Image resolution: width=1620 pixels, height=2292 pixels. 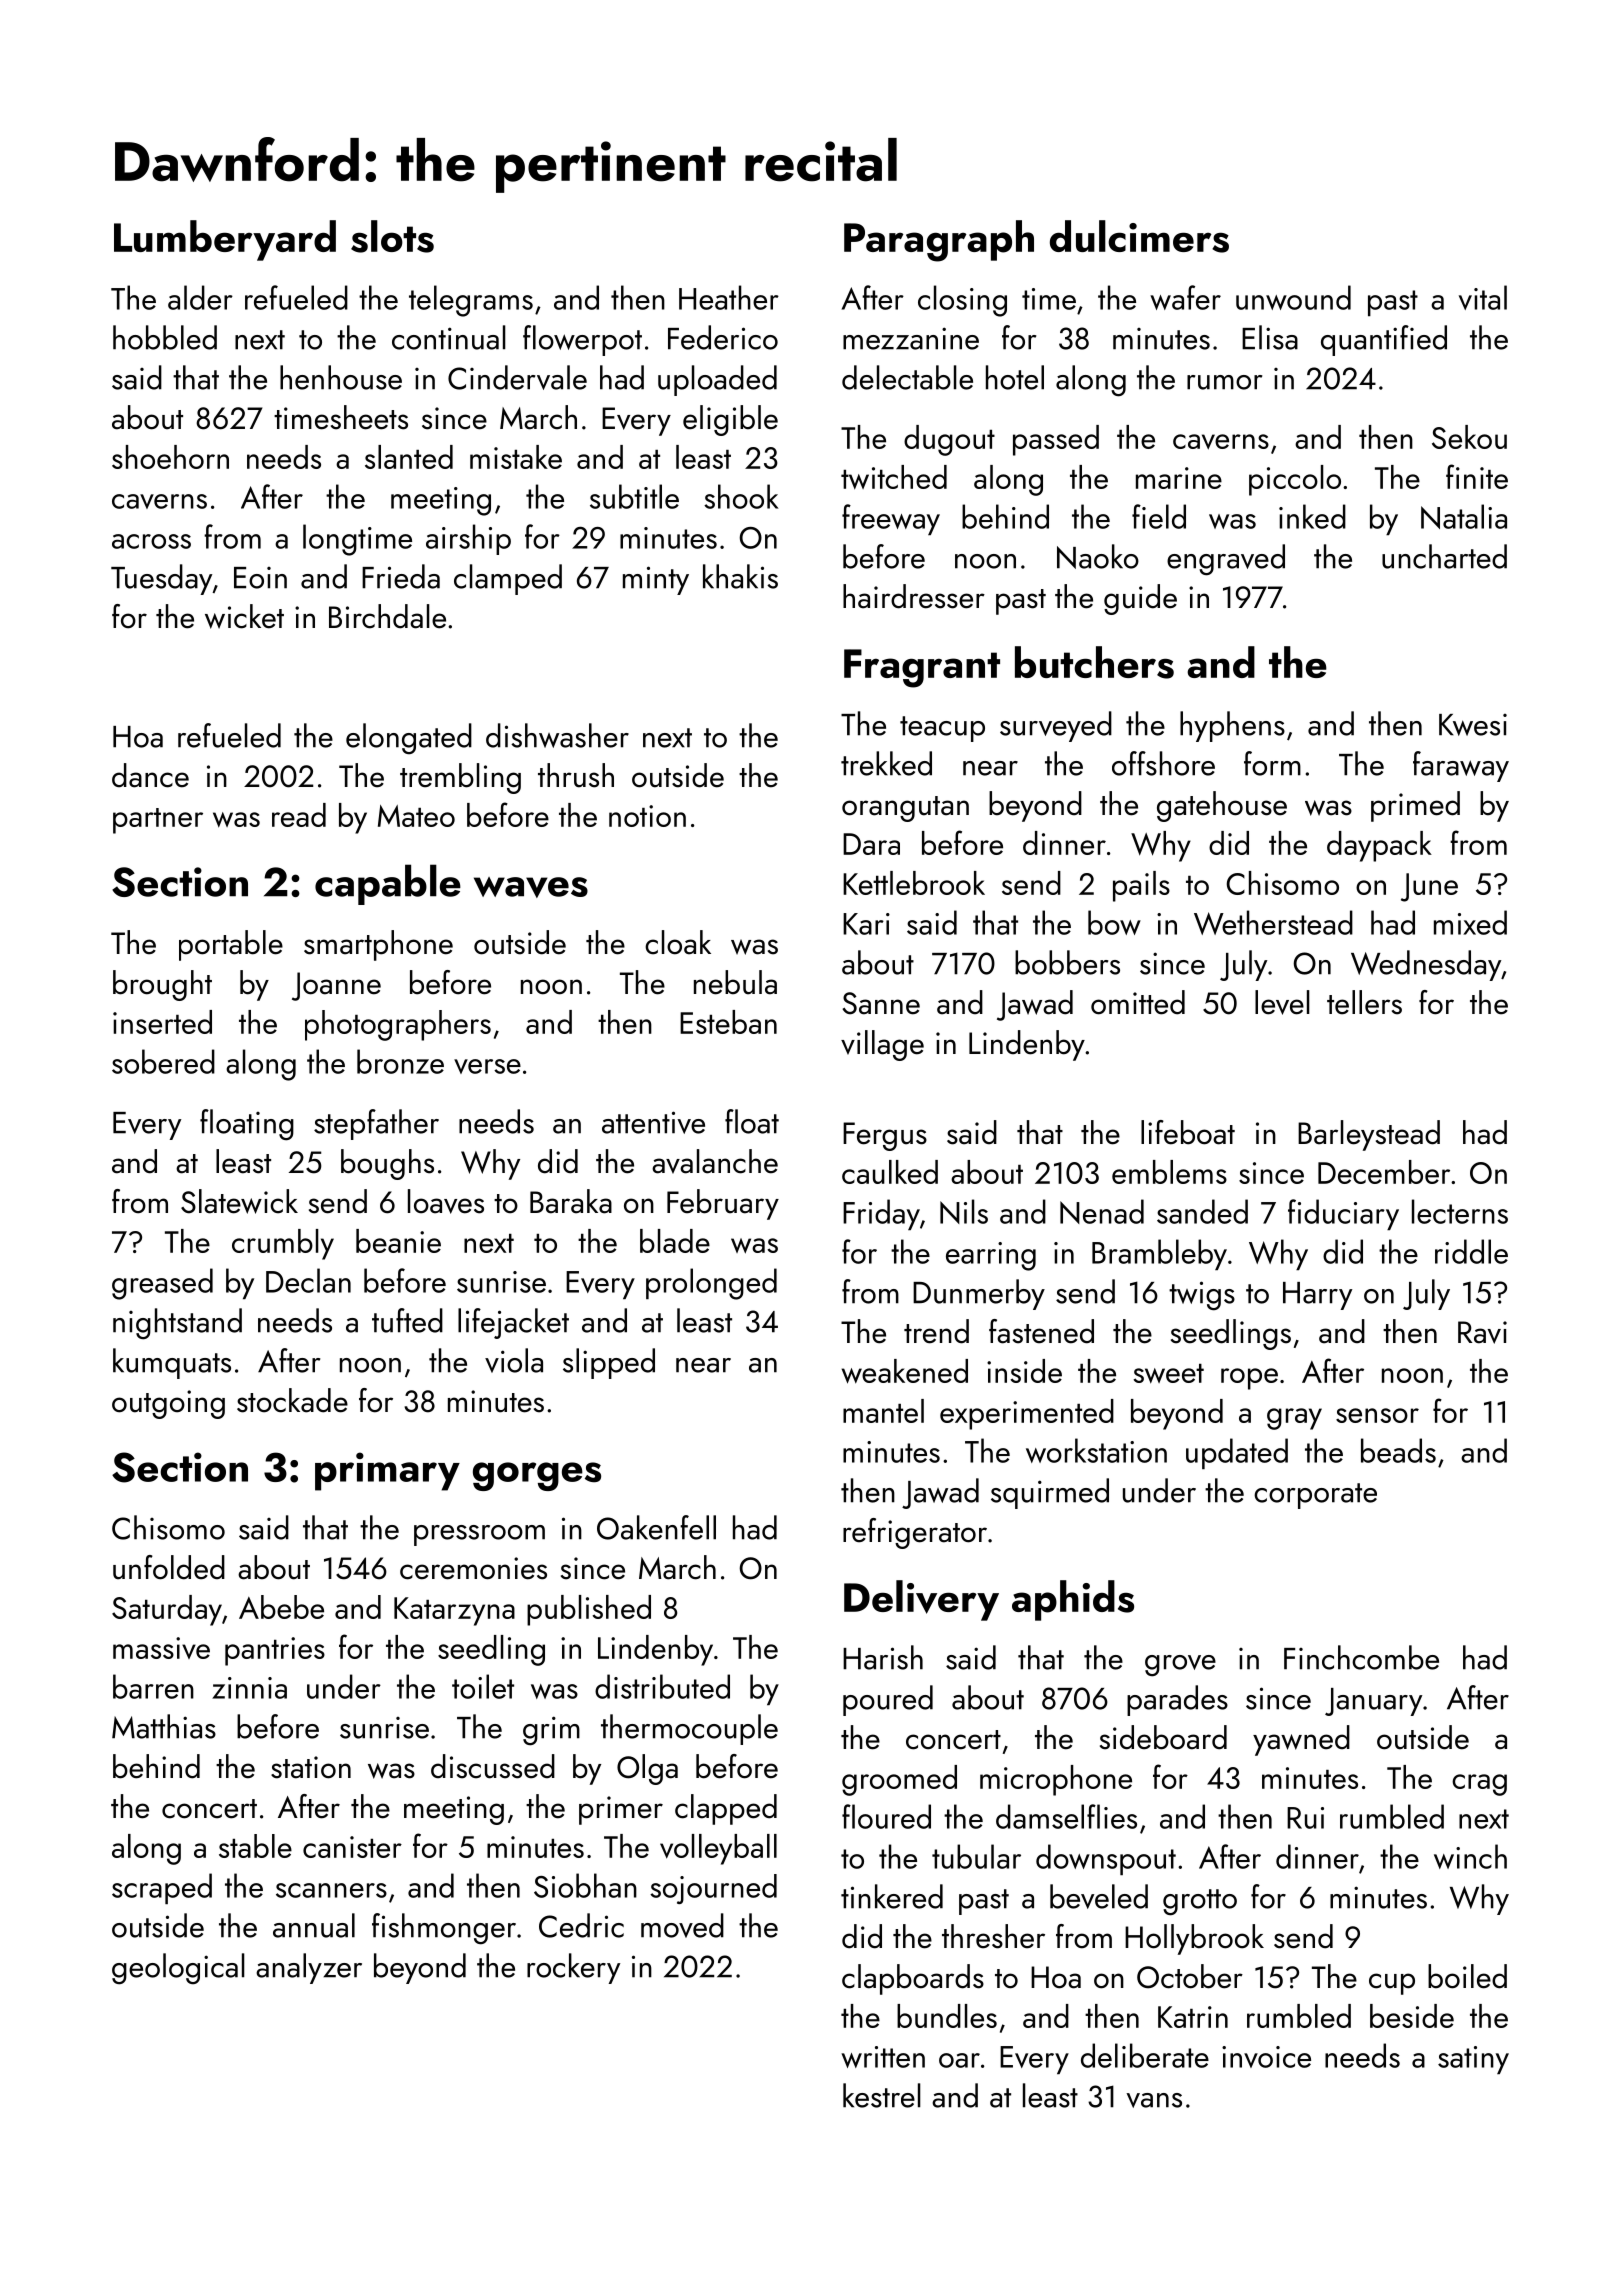 What do you see at coordinates (1482, 1332) in the image?
I see `Ravi` at bounding box center [1482, 1332].
